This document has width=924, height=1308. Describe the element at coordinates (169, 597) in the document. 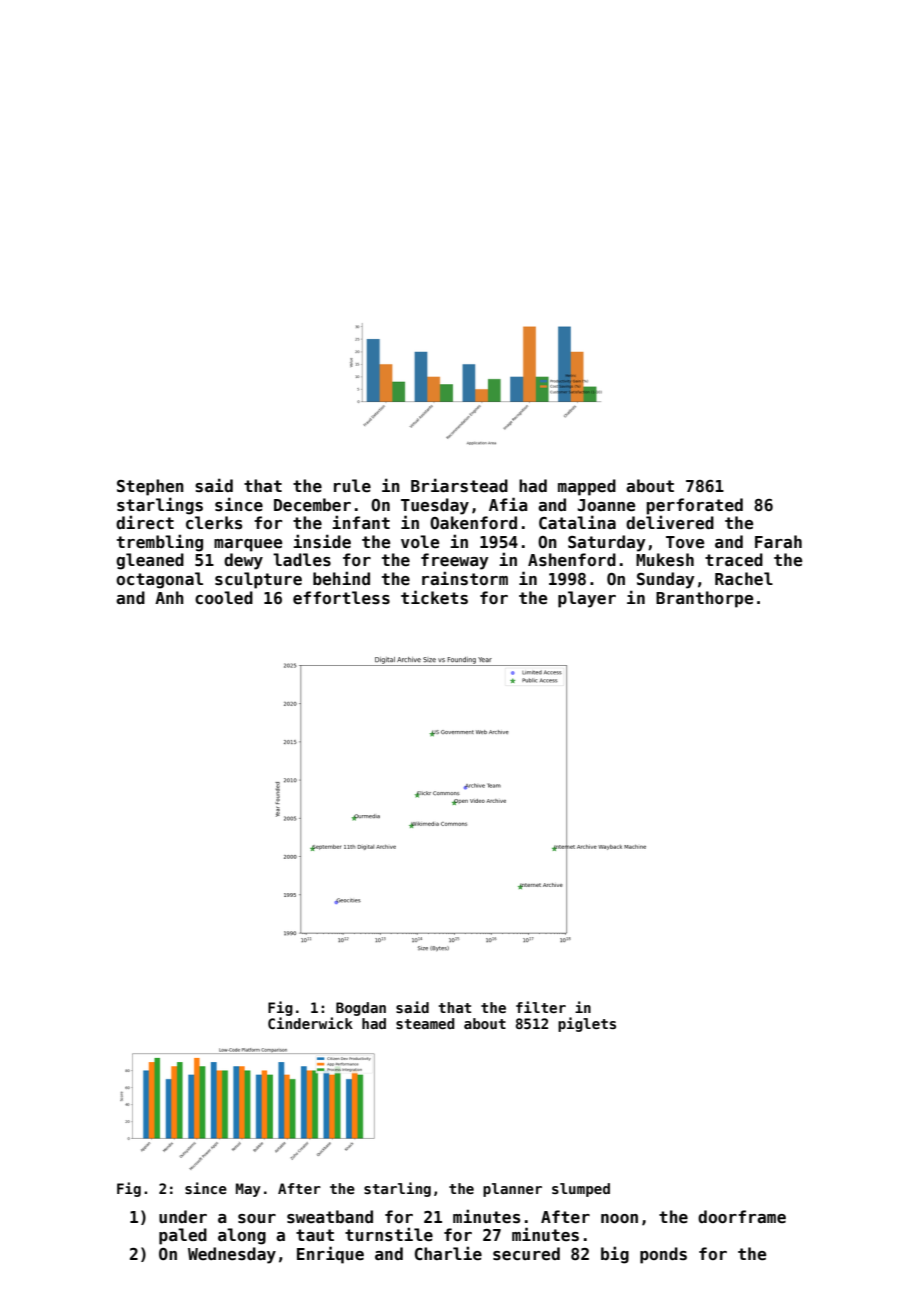

I see `Anh` at that location.
